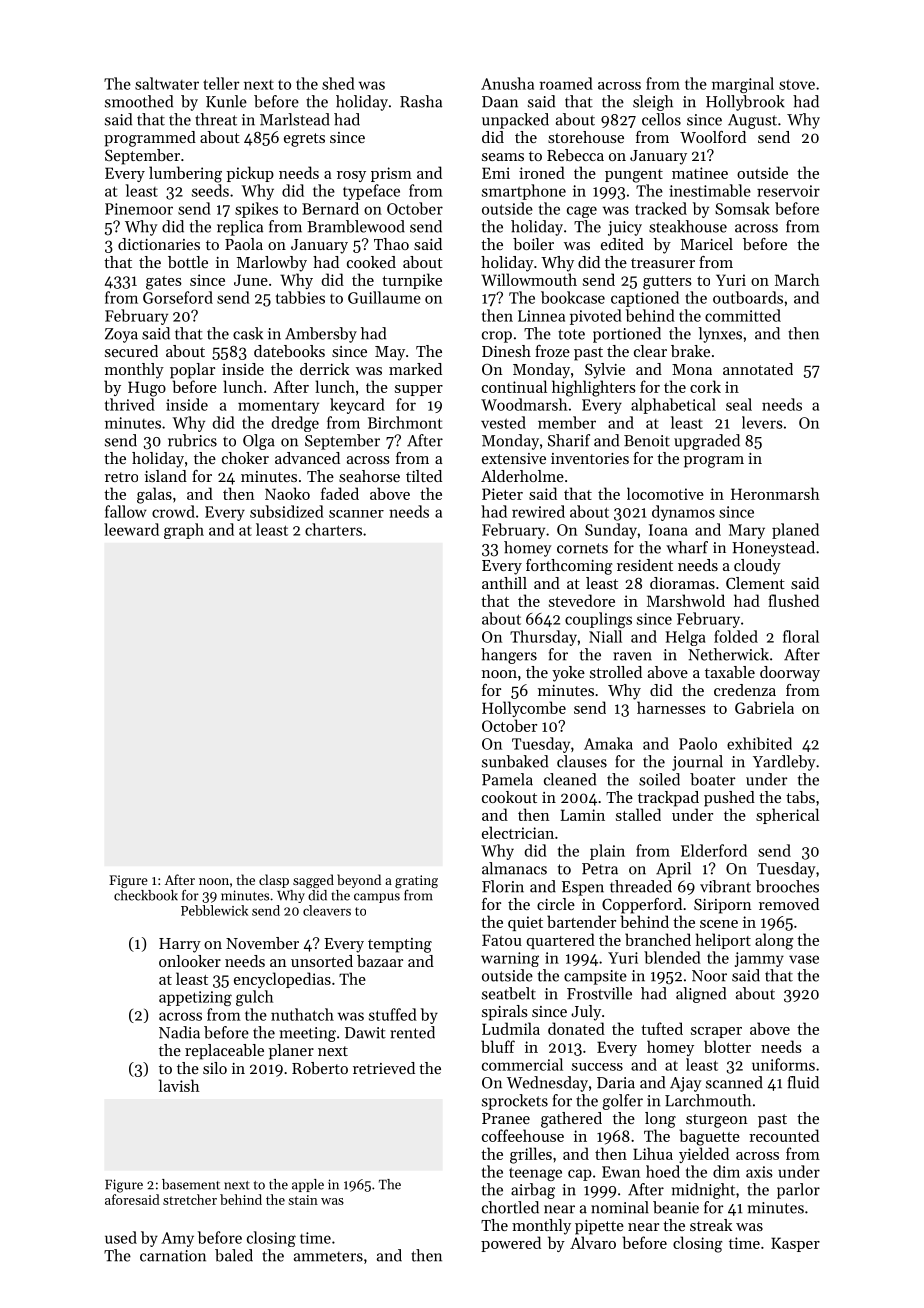  What do you see at coordinates (524, 192) in the screenshot?
I see `smartphone` at bounding box center [524, 192].
